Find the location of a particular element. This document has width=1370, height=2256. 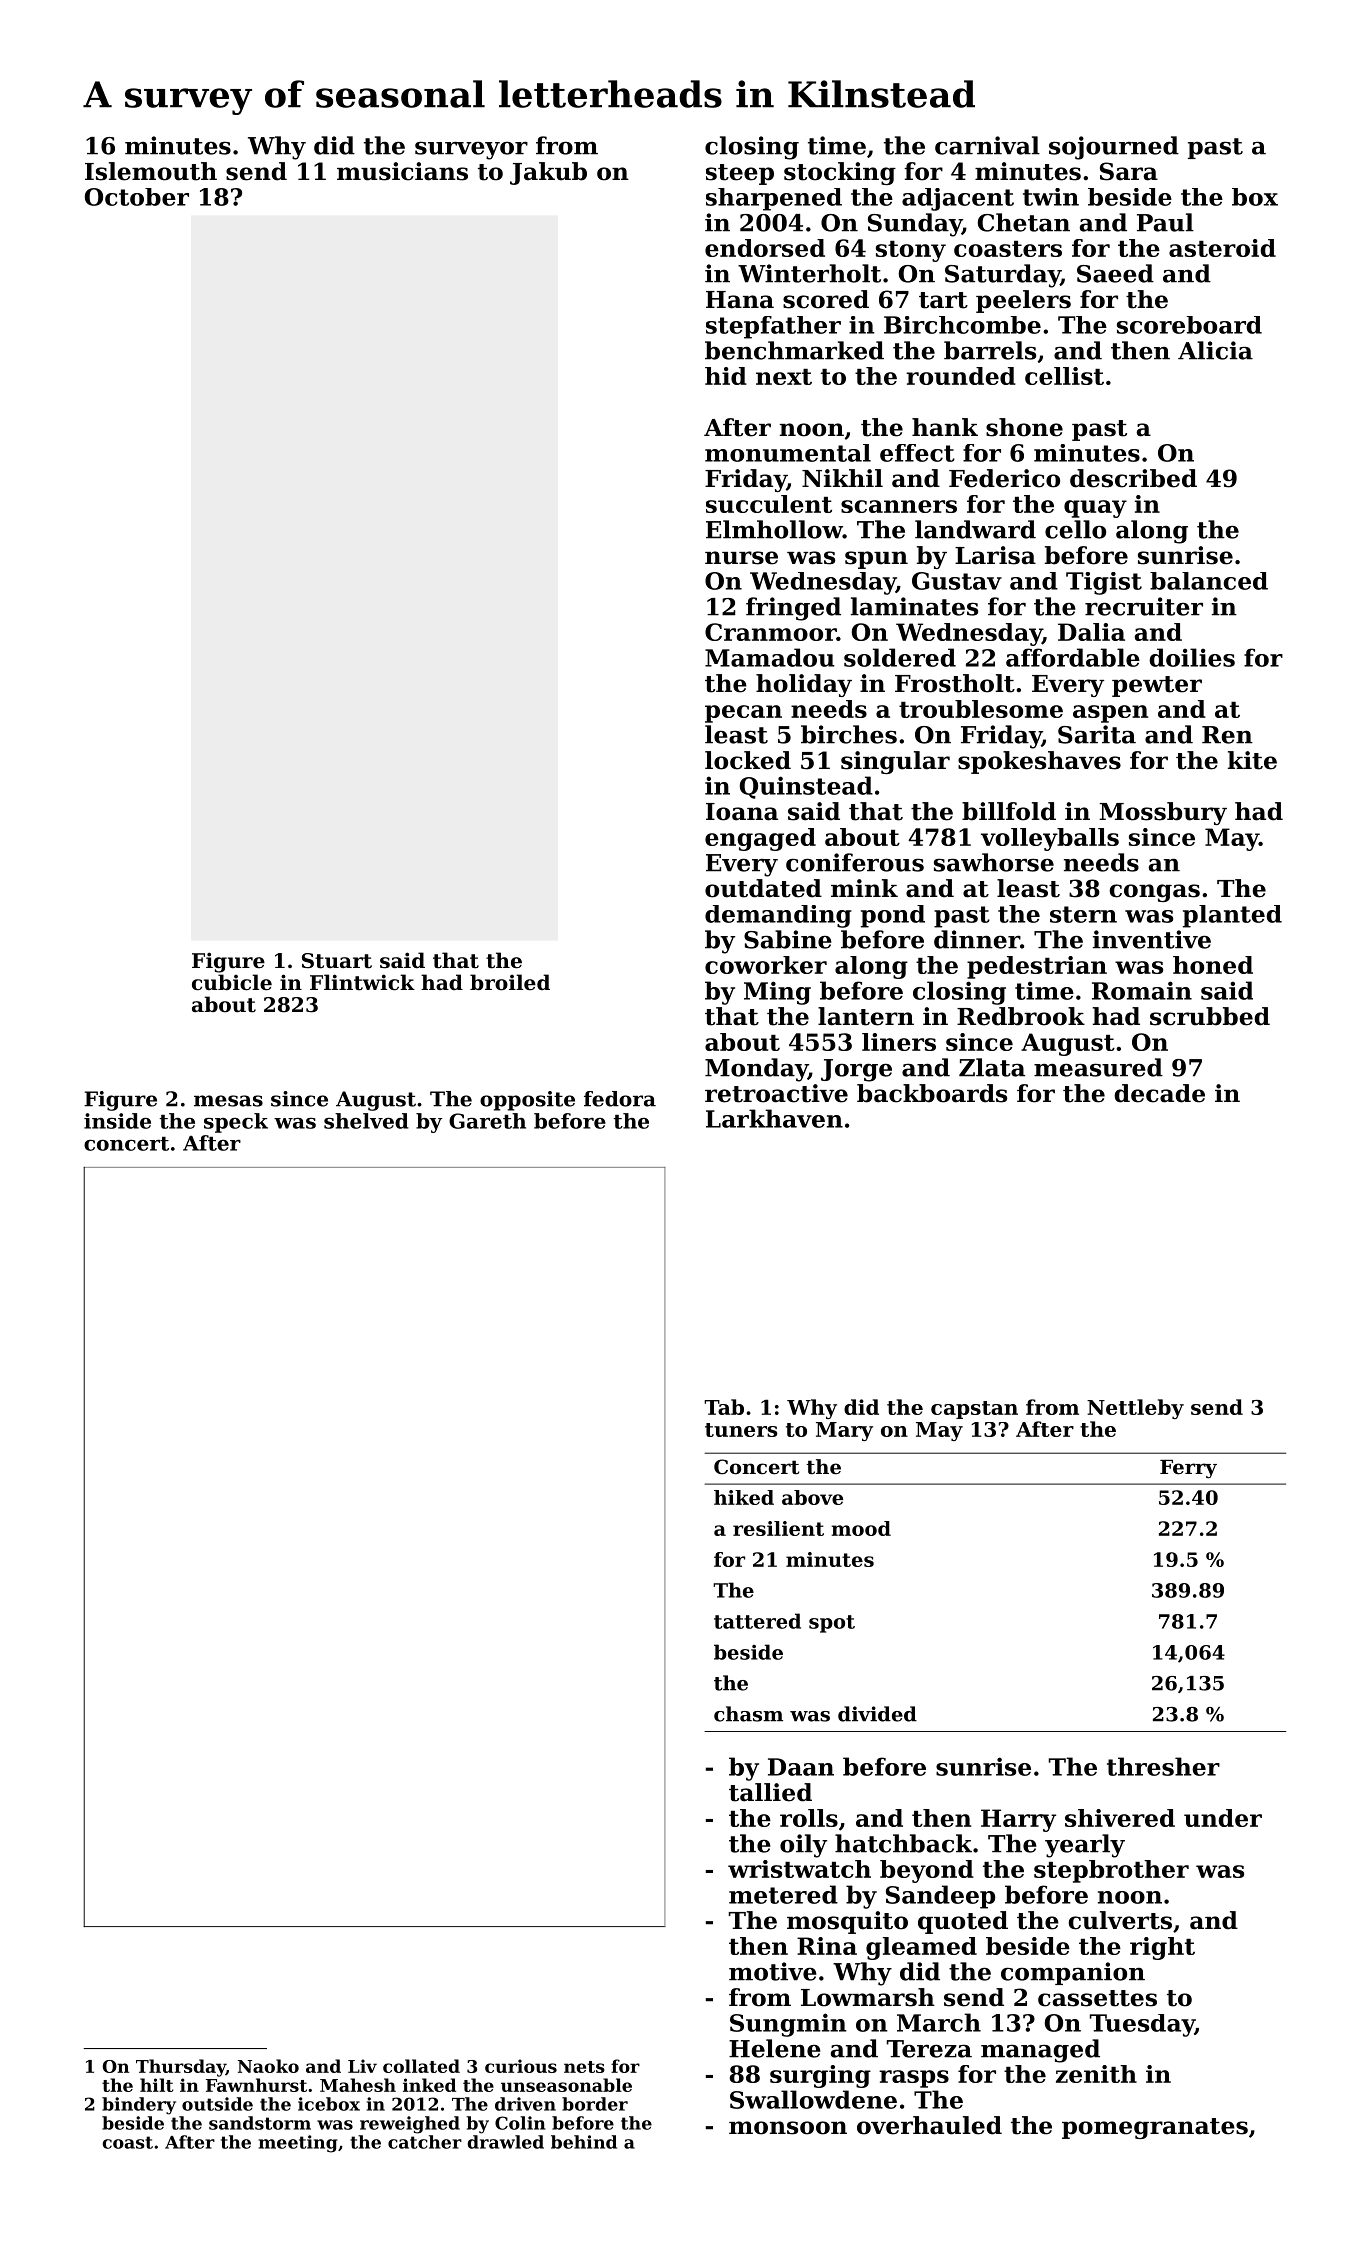

spot is located at coordinates (832, 1624).
